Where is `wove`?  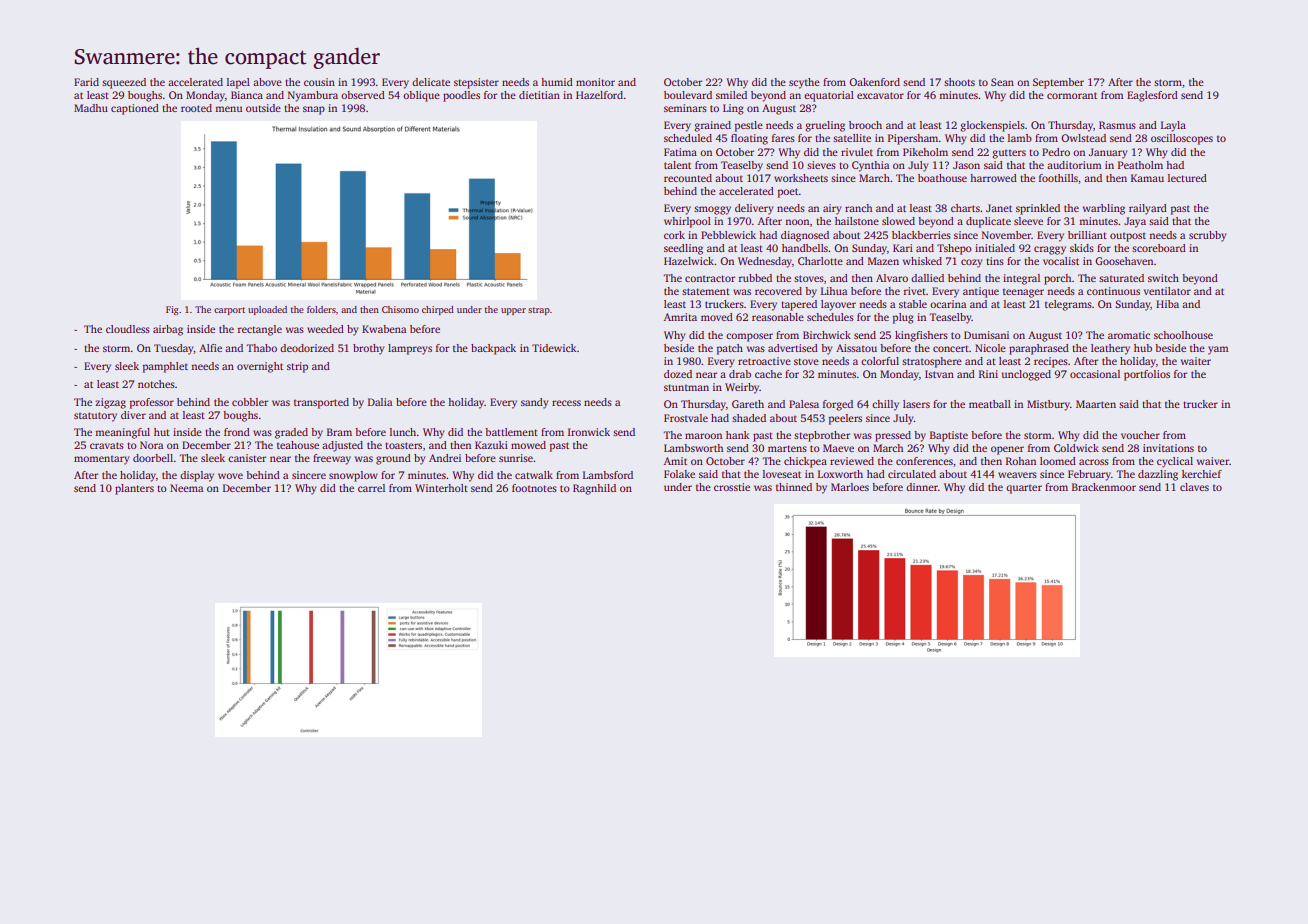 wove is located at coordinates (230, 476).
